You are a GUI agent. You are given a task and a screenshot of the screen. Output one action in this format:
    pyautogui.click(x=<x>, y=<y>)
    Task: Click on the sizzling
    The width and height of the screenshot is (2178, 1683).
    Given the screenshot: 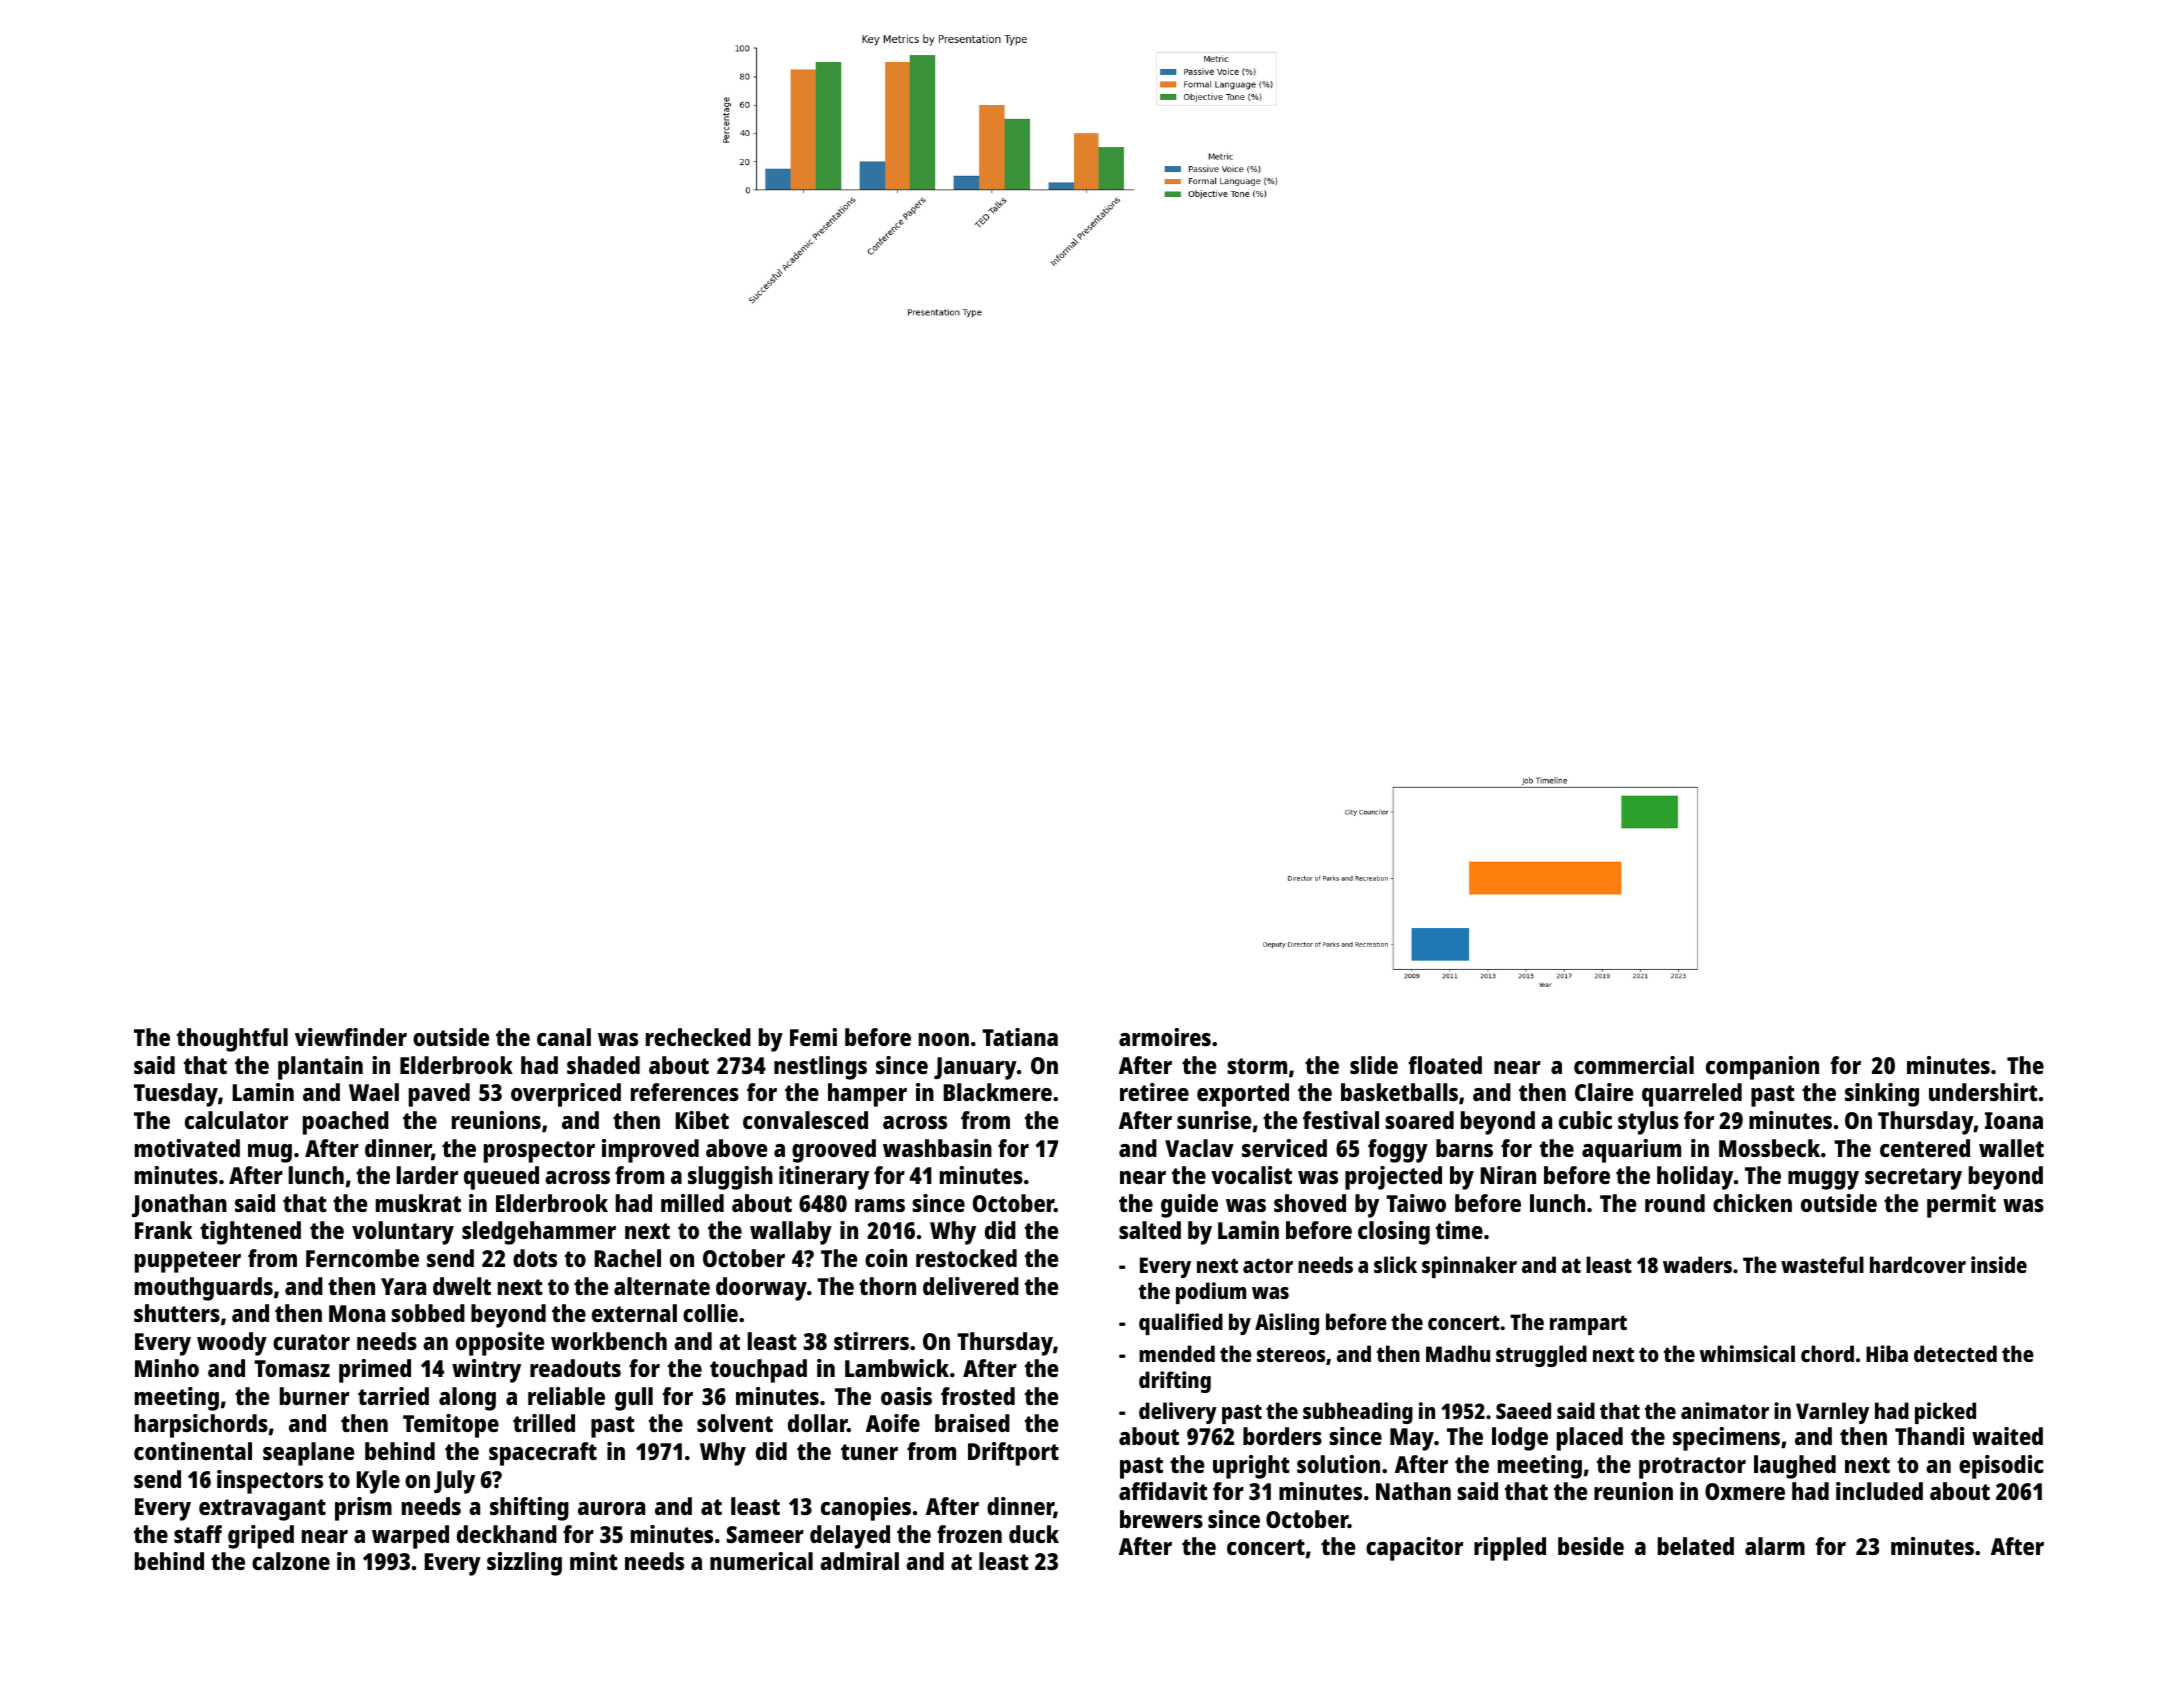 What is the action you would take?
    pyautogui.click(x=524, y=1564)
